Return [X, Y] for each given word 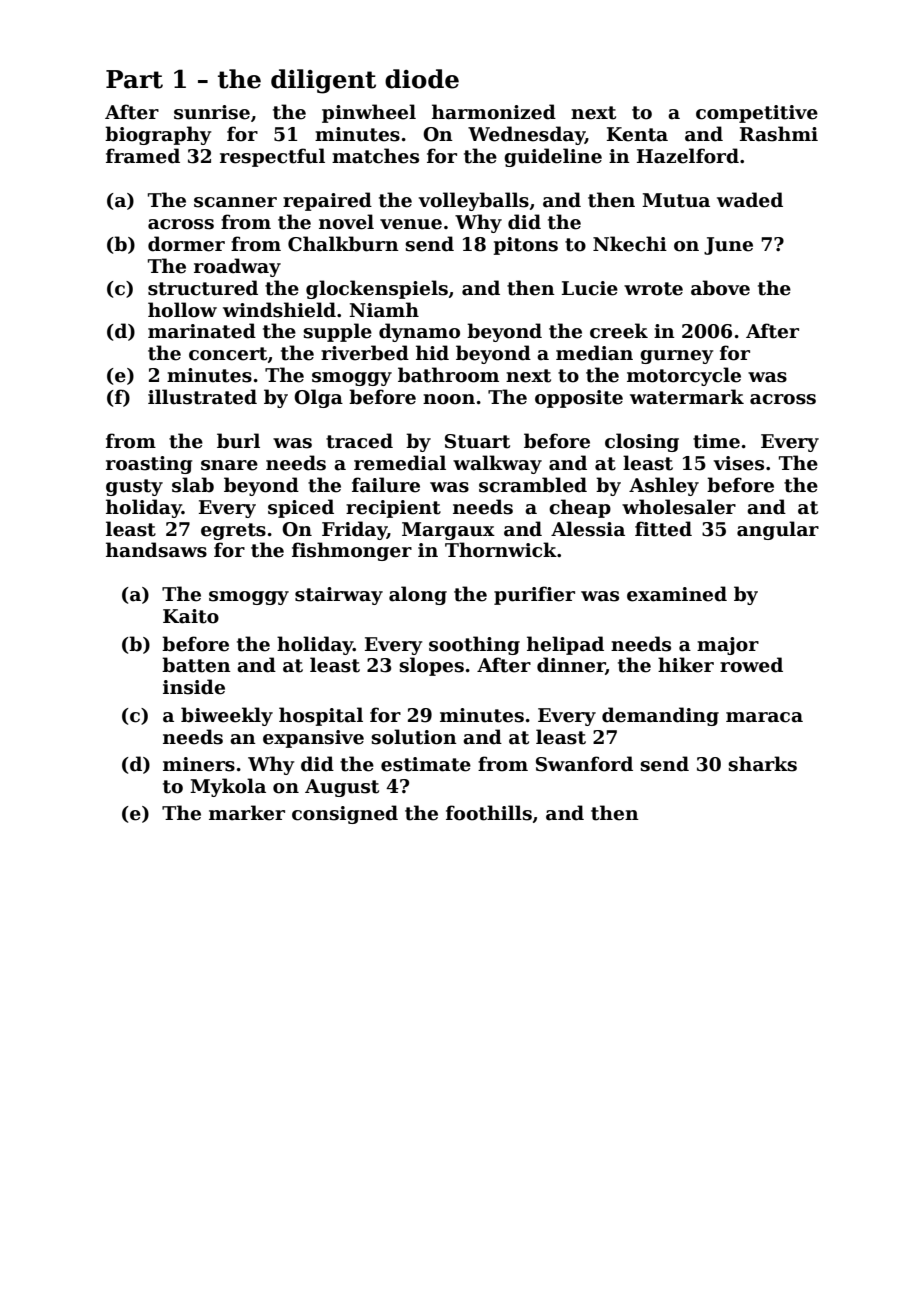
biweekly [227, 716]
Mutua [676, 200]
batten [196, 665]
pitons [525, 246]
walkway [497, 464]
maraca [764, 717]
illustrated [202, 397]
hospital [321, 716]
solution [414, 737]
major [728, 646]
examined [677, 594]
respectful [272, 157]
